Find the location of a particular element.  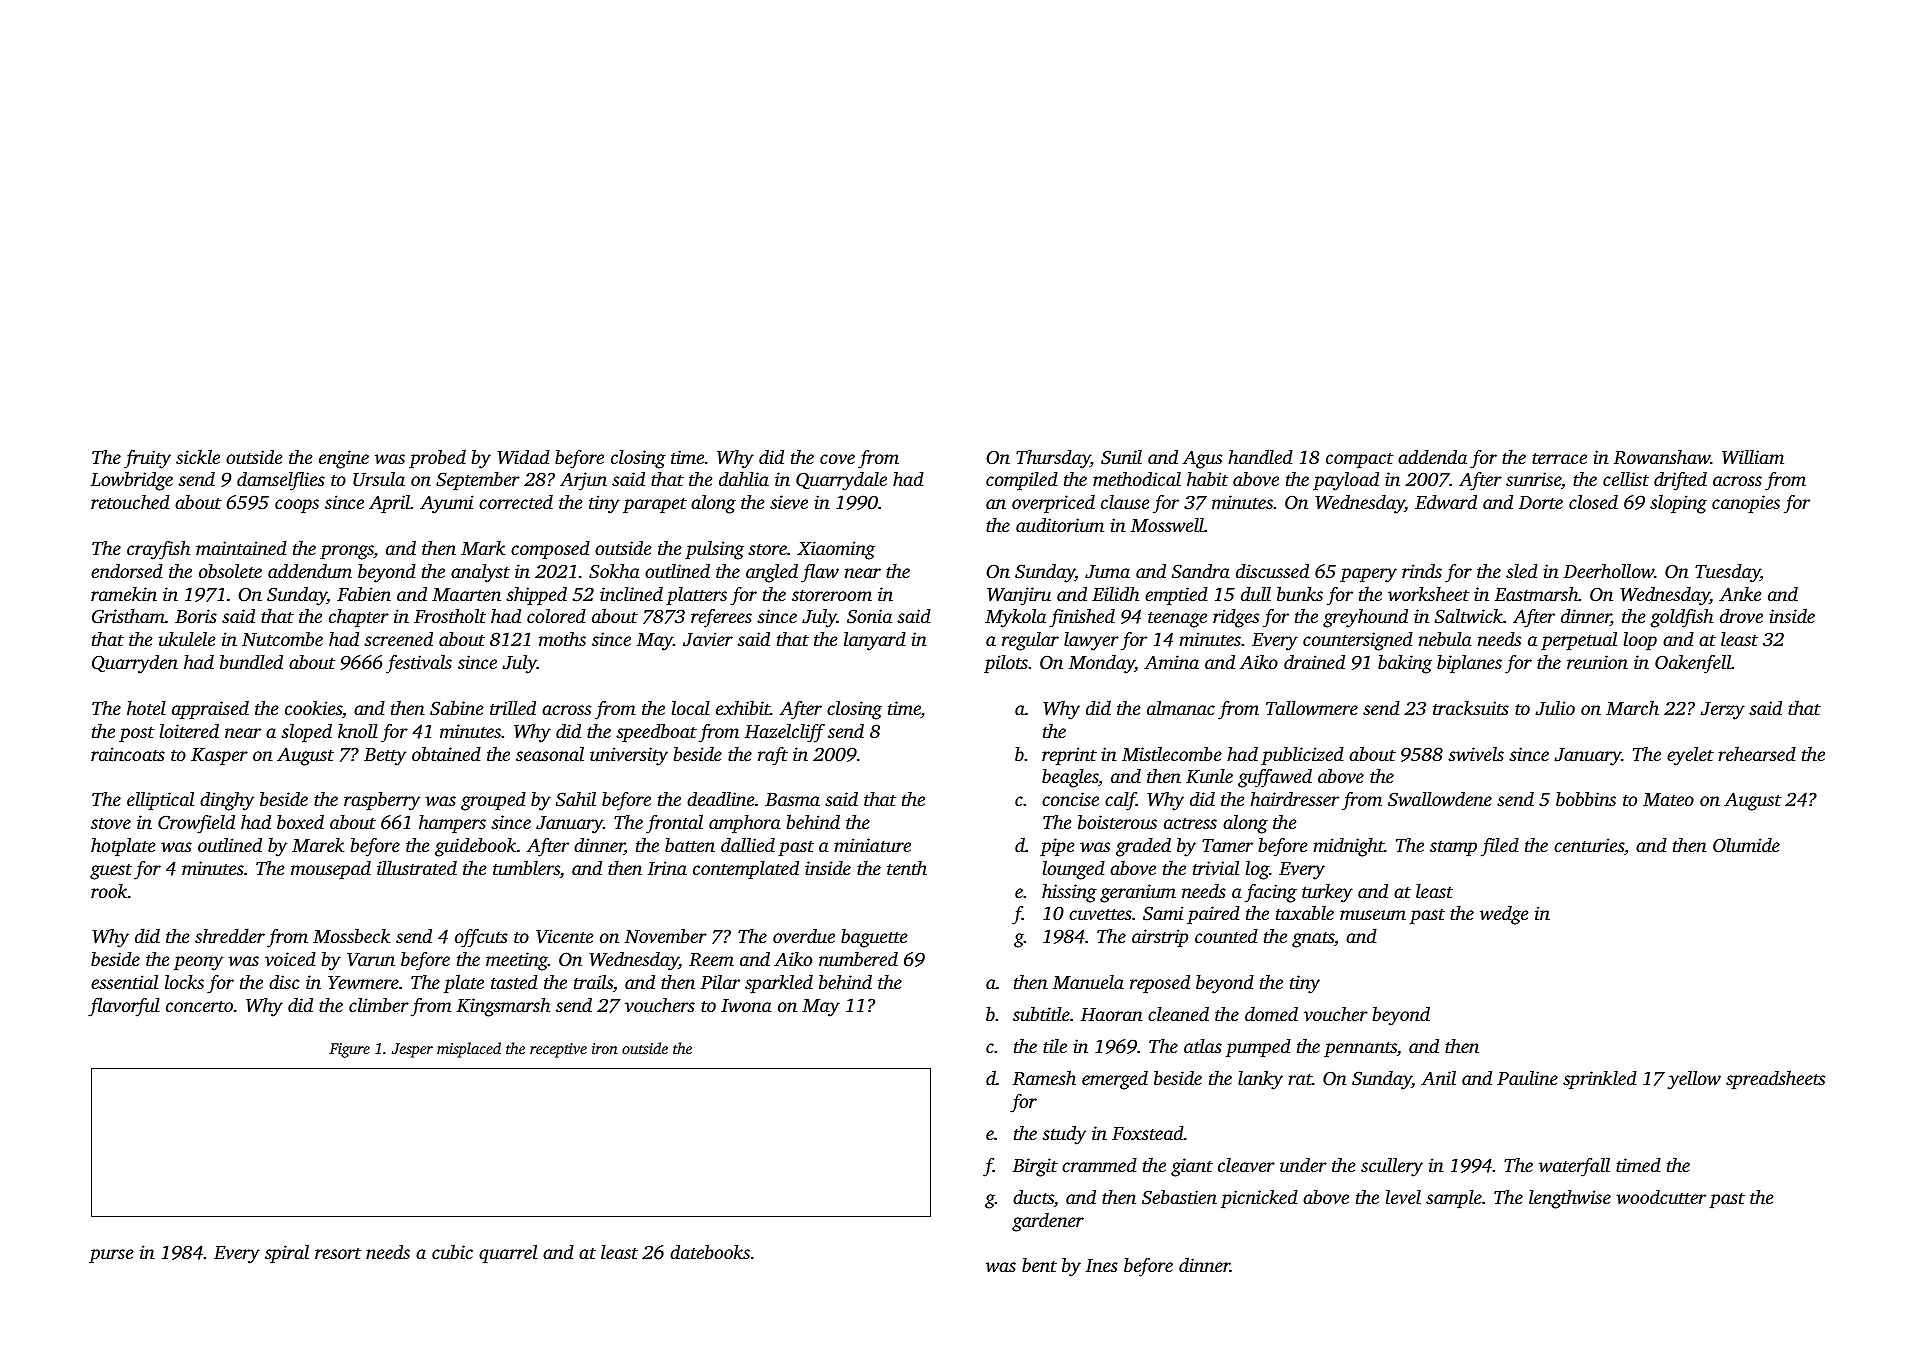

Vicente is located at coordinates (565, 936).
